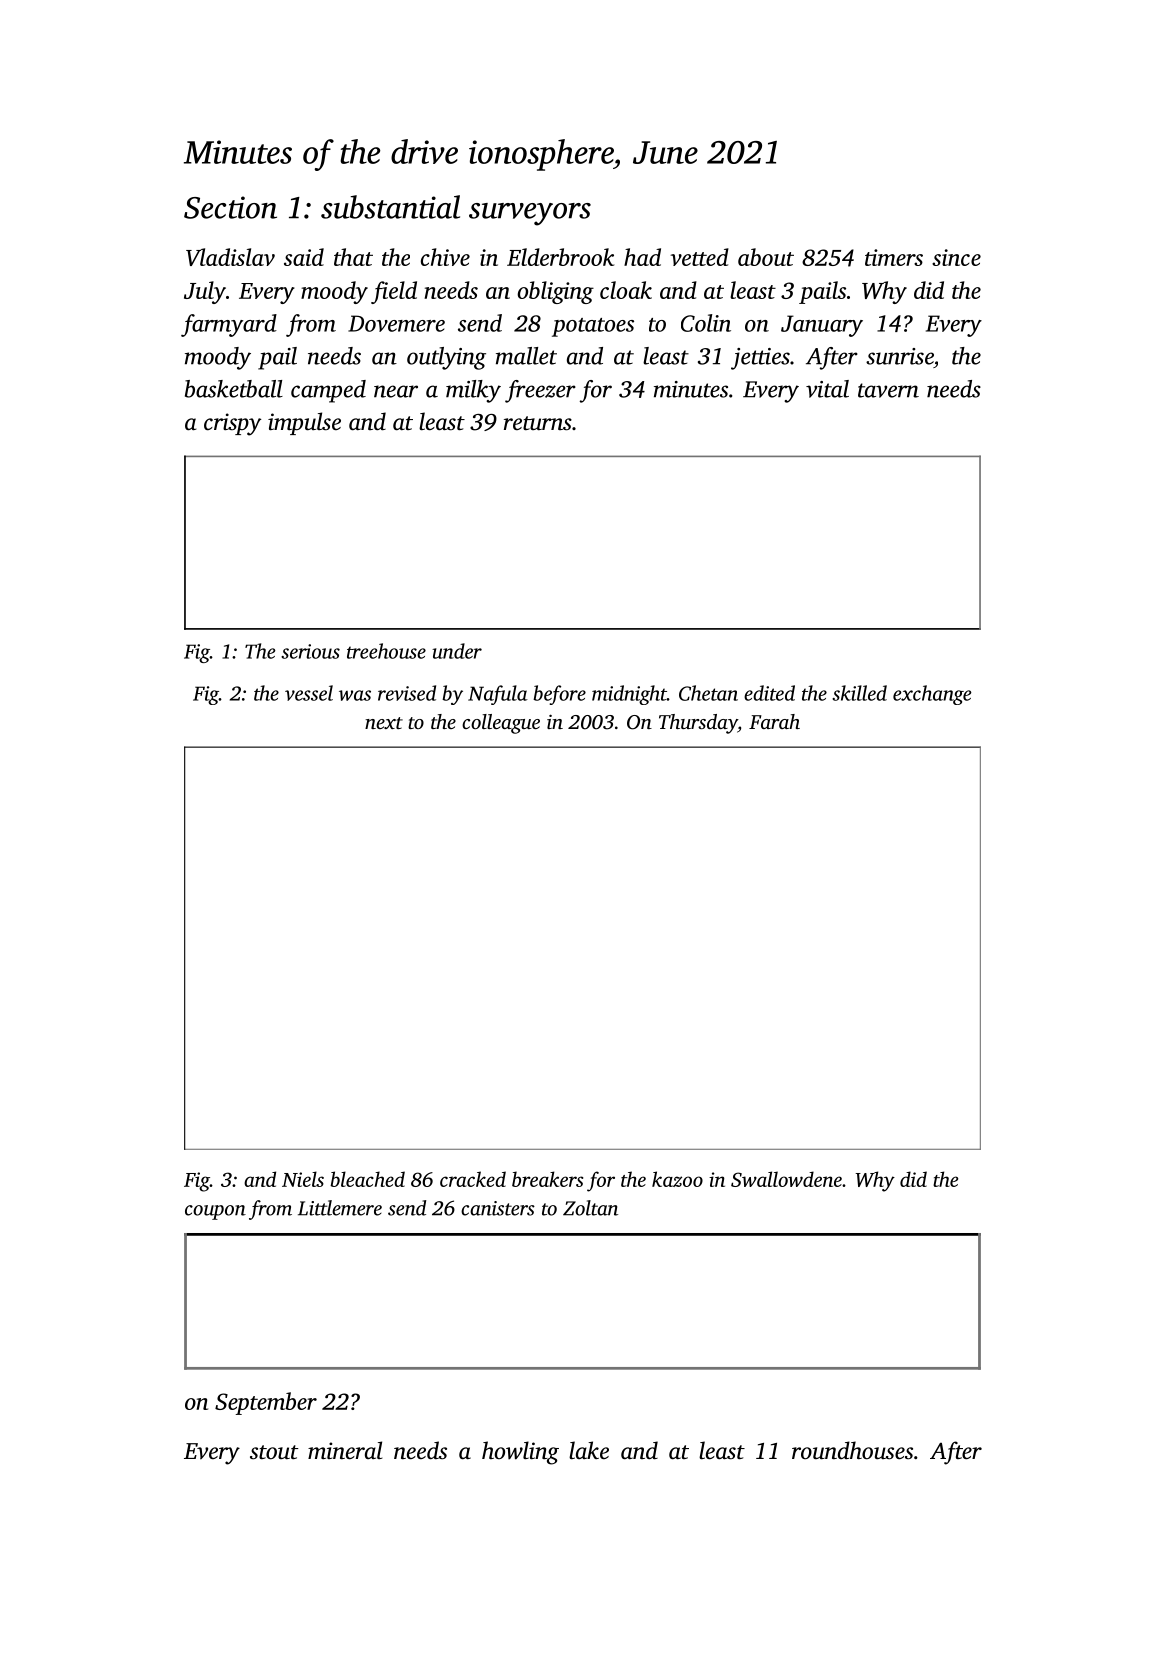 This screenshot has width=1165, height=1654. I want to click on stout, so click(274, 1452).
